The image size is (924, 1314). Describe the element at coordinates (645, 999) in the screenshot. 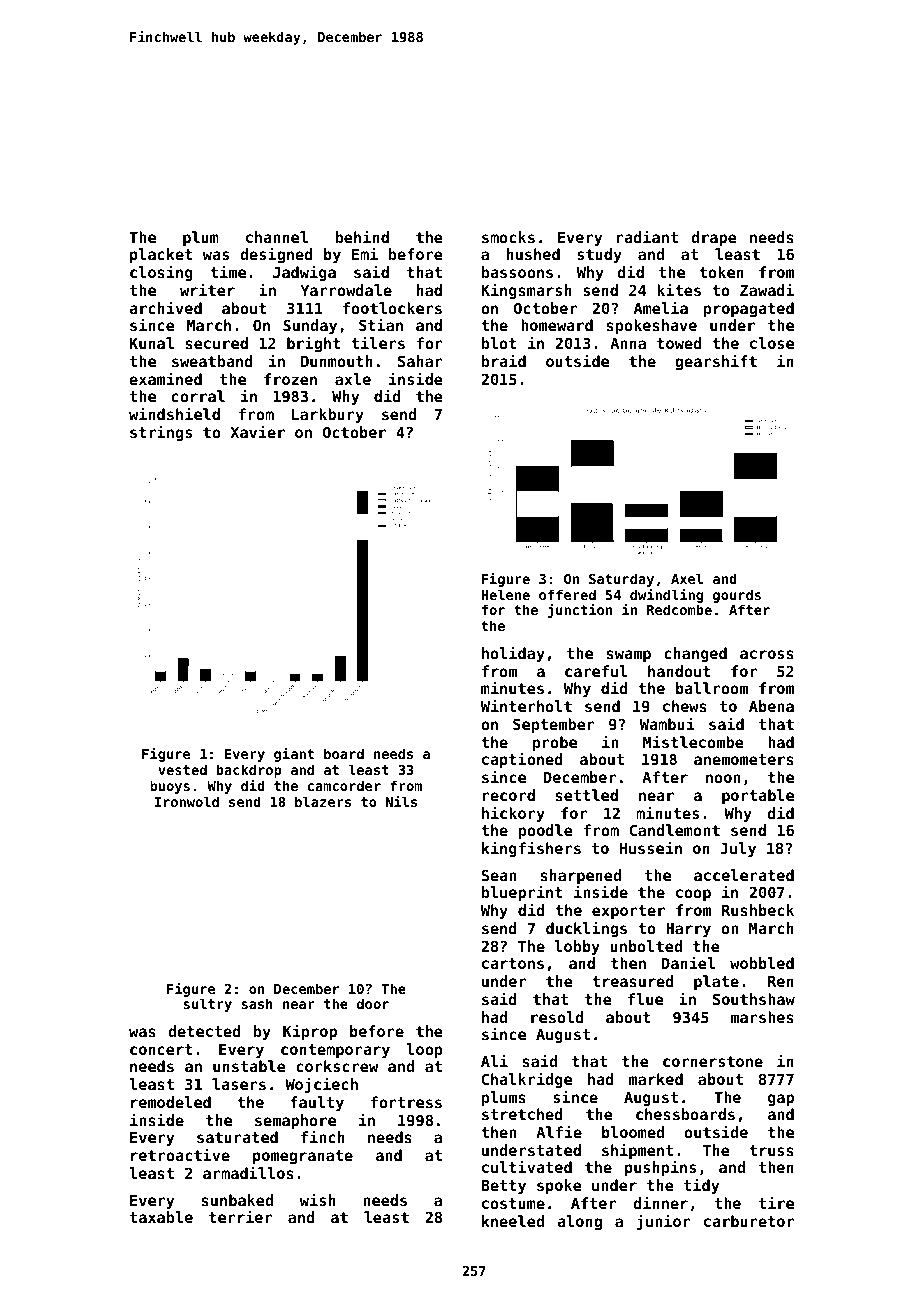

I see `flue` at that location.
